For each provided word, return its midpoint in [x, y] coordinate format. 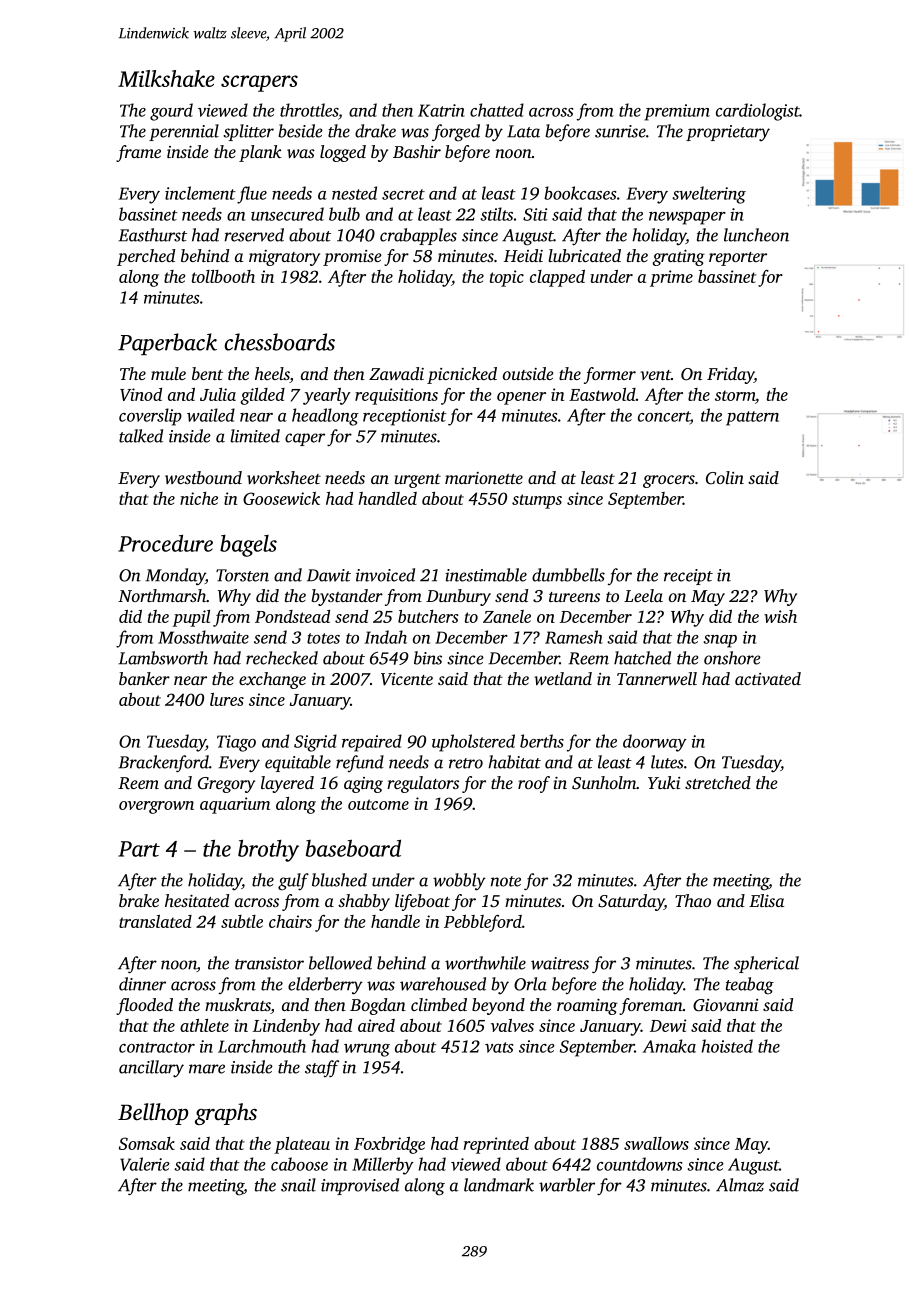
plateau [302, 1145]
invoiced [385, 575]
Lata [523, 131]
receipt [688, 577]
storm [735, 395]
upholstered [473, 743]
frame [138, 153]
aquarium [235, 805]
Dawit [329, 575]
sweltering [709, 195]
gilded [262, 396]
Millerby [383, 1166]
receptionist [405, 417]
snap [720, 641]
